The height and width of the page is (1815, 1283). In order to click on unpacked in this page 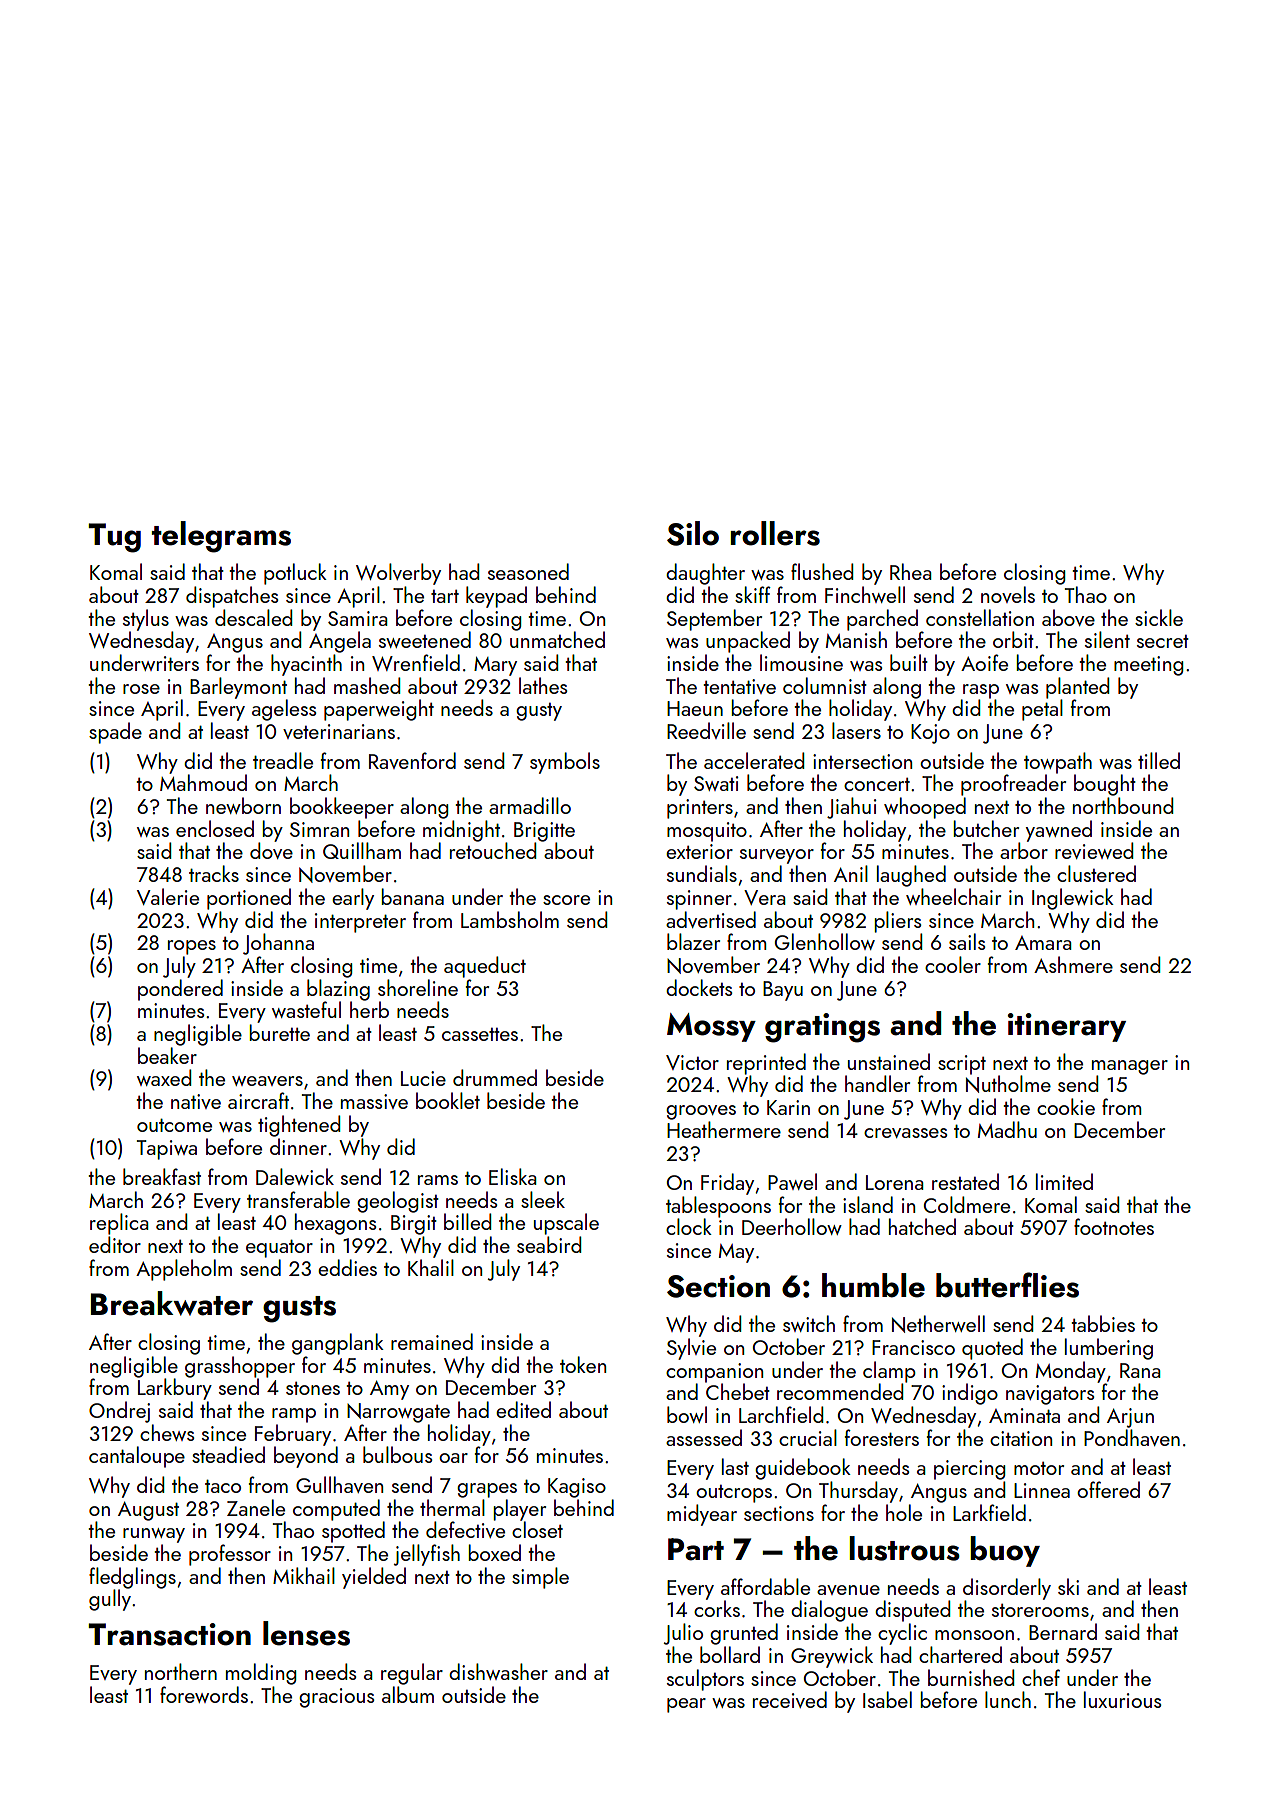, I will do `click(748, 642)`.
